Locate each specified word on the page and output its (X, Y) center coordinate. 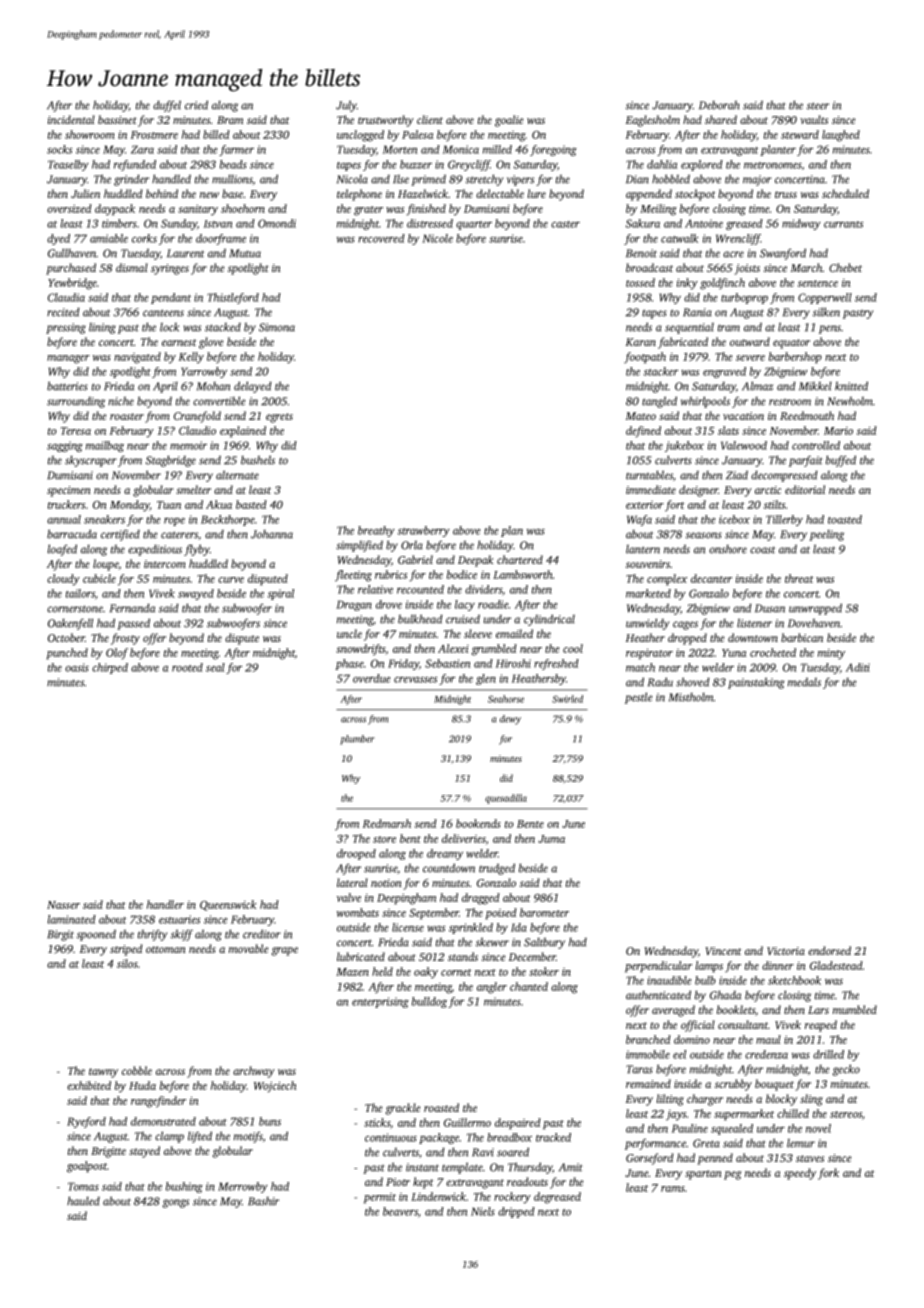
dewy (510, 720)
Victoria (786, 951)
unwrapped (815, 609)
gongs (175, 1203)
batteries (67, 386)
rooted (187, 667)
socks (59, 149)
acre (733, 254)
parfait (806, 461)
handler (165, 904)
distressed (430, 223)
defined (643, 432)
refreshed (556, 664)
